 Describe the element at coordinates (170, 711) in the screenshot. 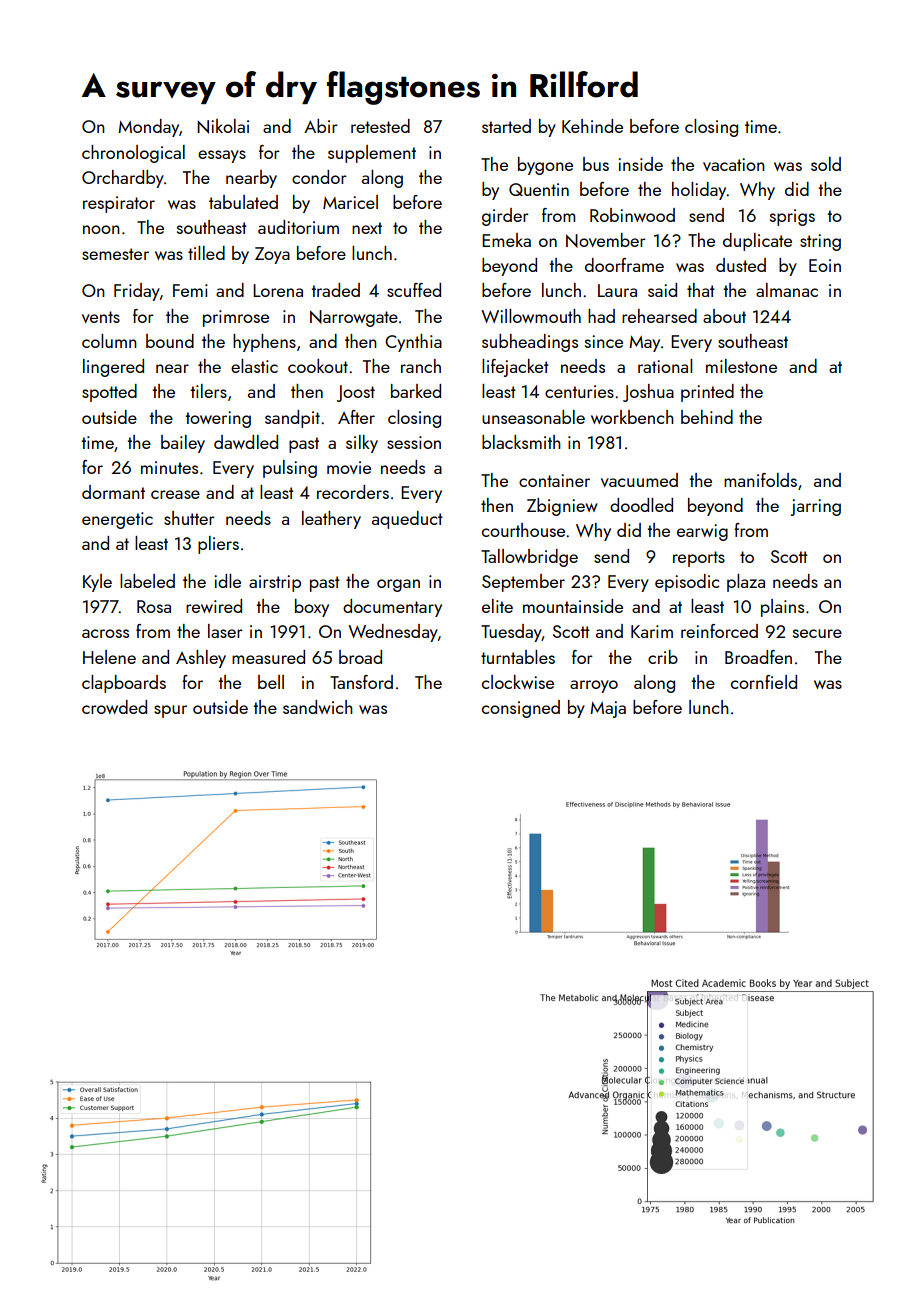

I see `spur` at that location.
